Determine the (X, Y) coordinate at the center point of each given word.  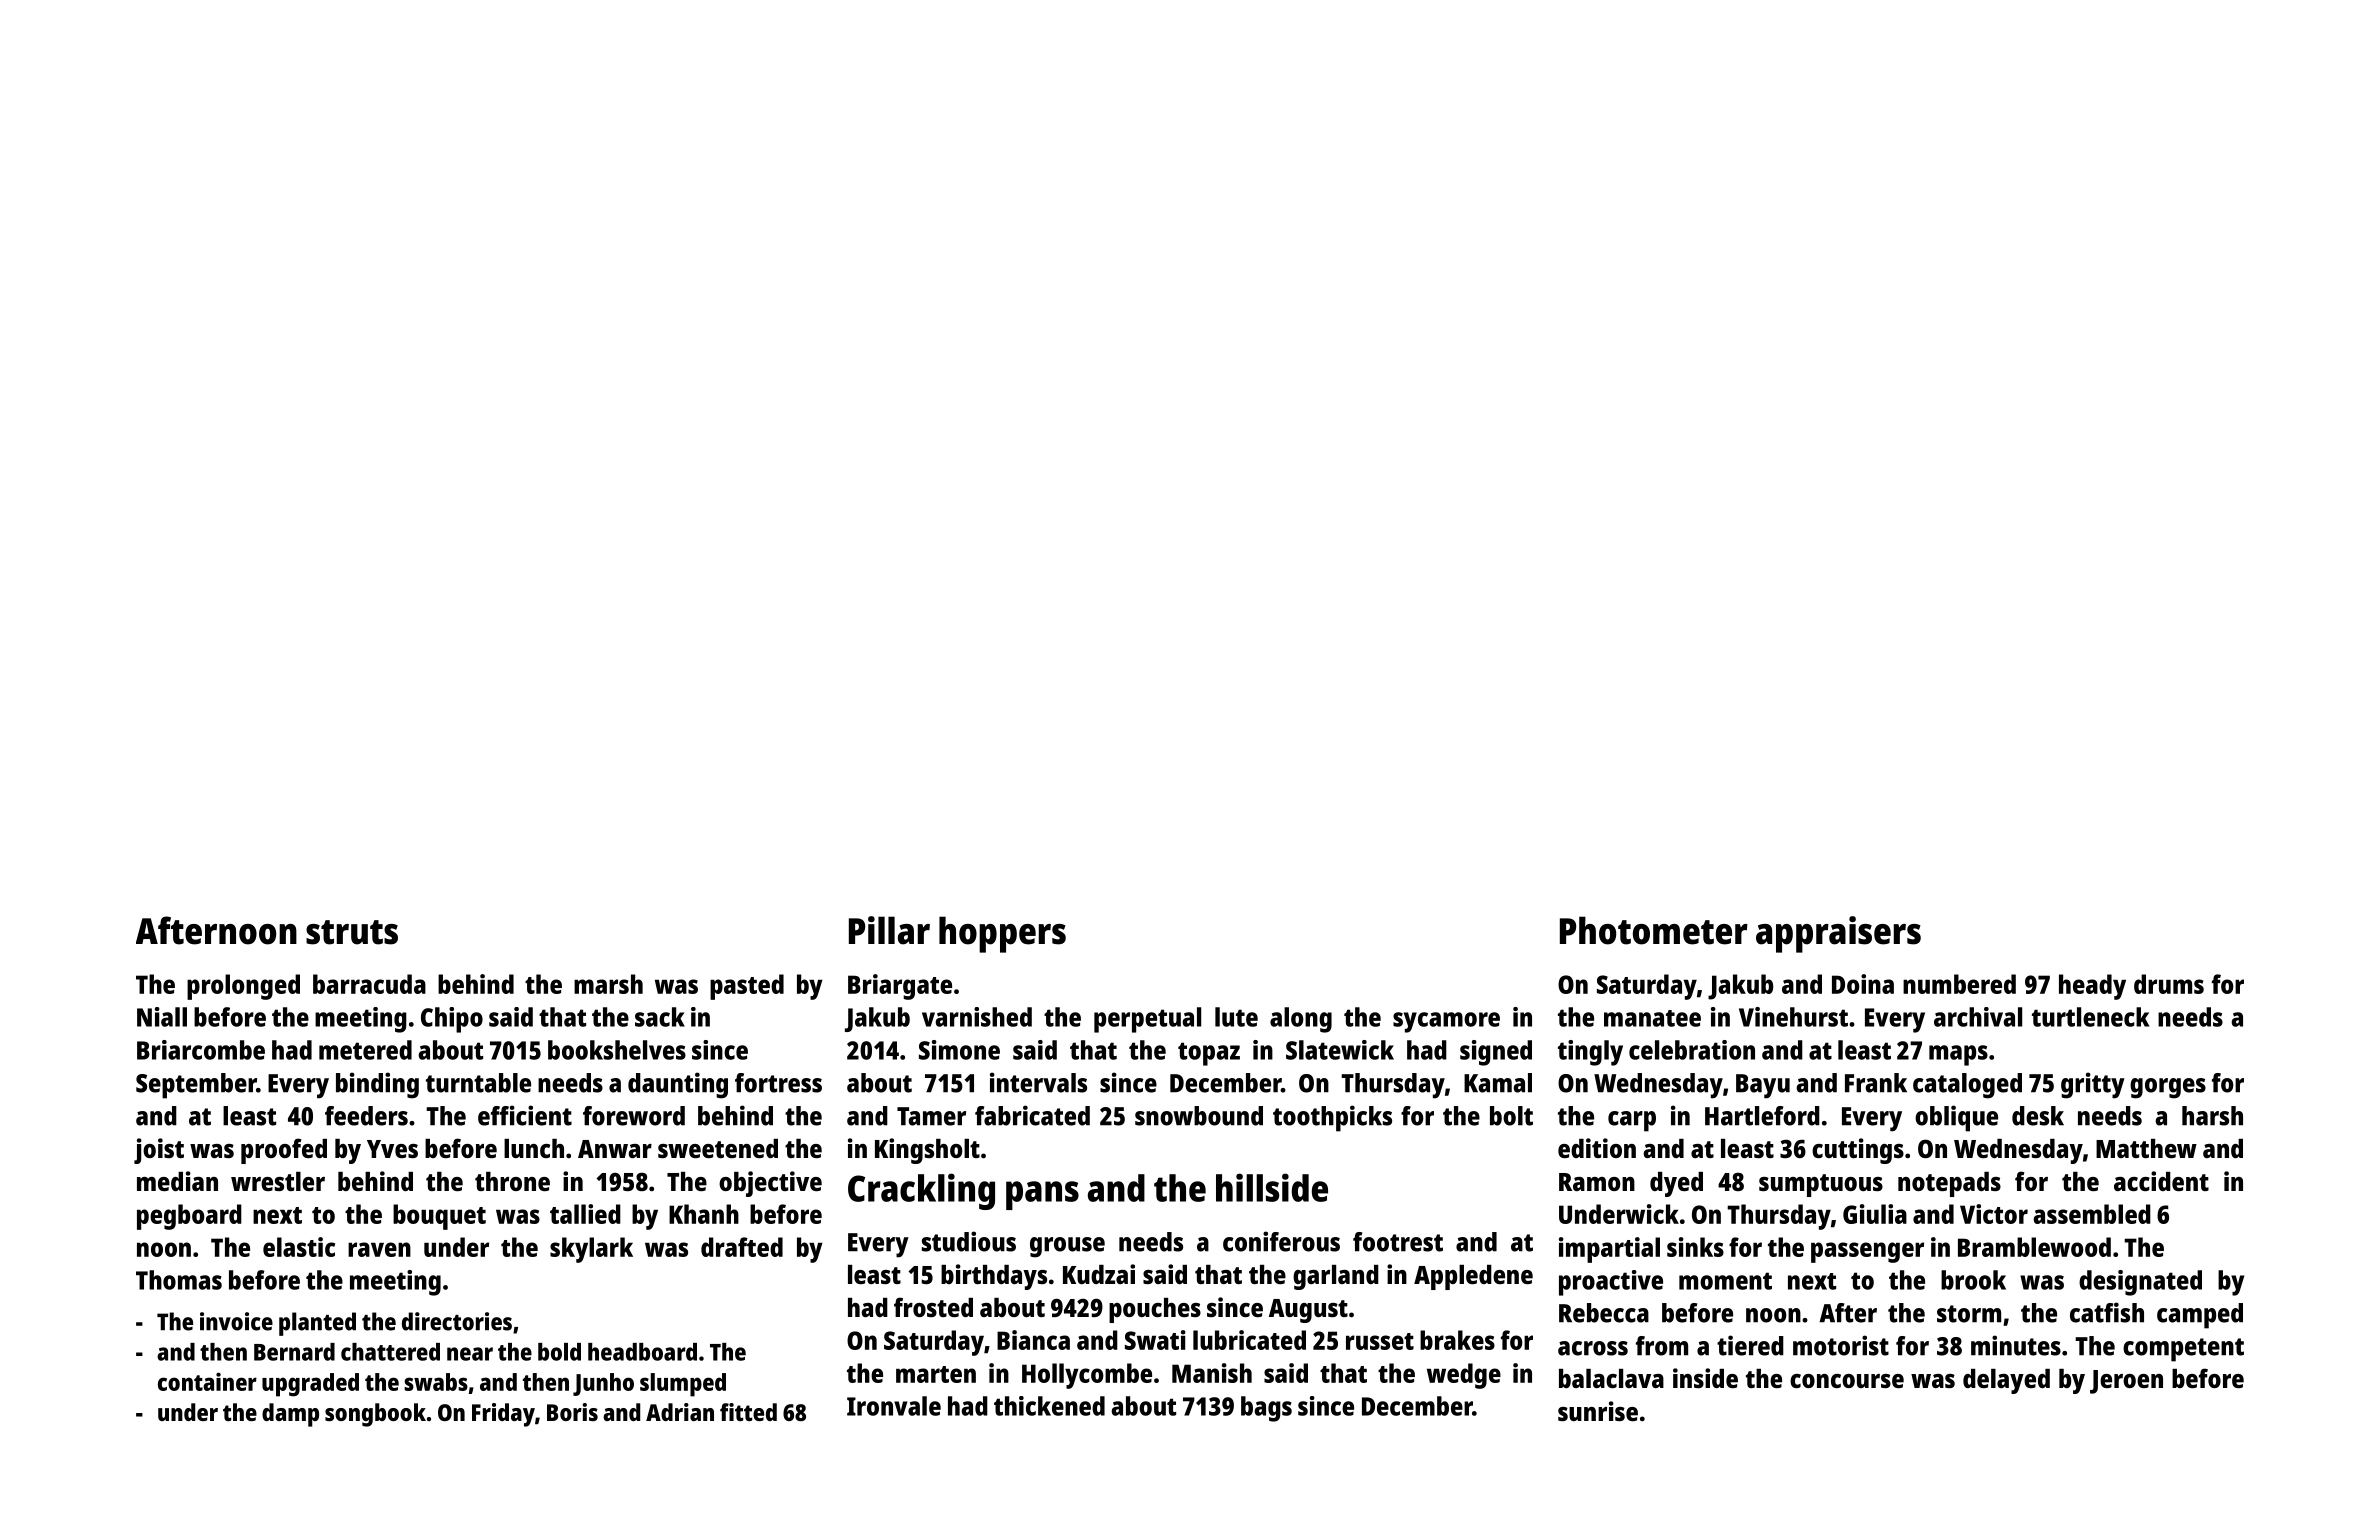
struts (352, 932)
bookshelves (617, 1050)
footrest (1398, 1242)
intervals (1038, 1082)
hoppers (1002, 934)
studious (969, 1241)
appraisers (1838, 934)
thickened (1049, 1406)
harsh (2212, 1116)
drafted (742, 1247)
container (207, 1381)
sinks (1695, 1247)
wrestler (278, 1181)
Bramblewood (2034, 1247)
